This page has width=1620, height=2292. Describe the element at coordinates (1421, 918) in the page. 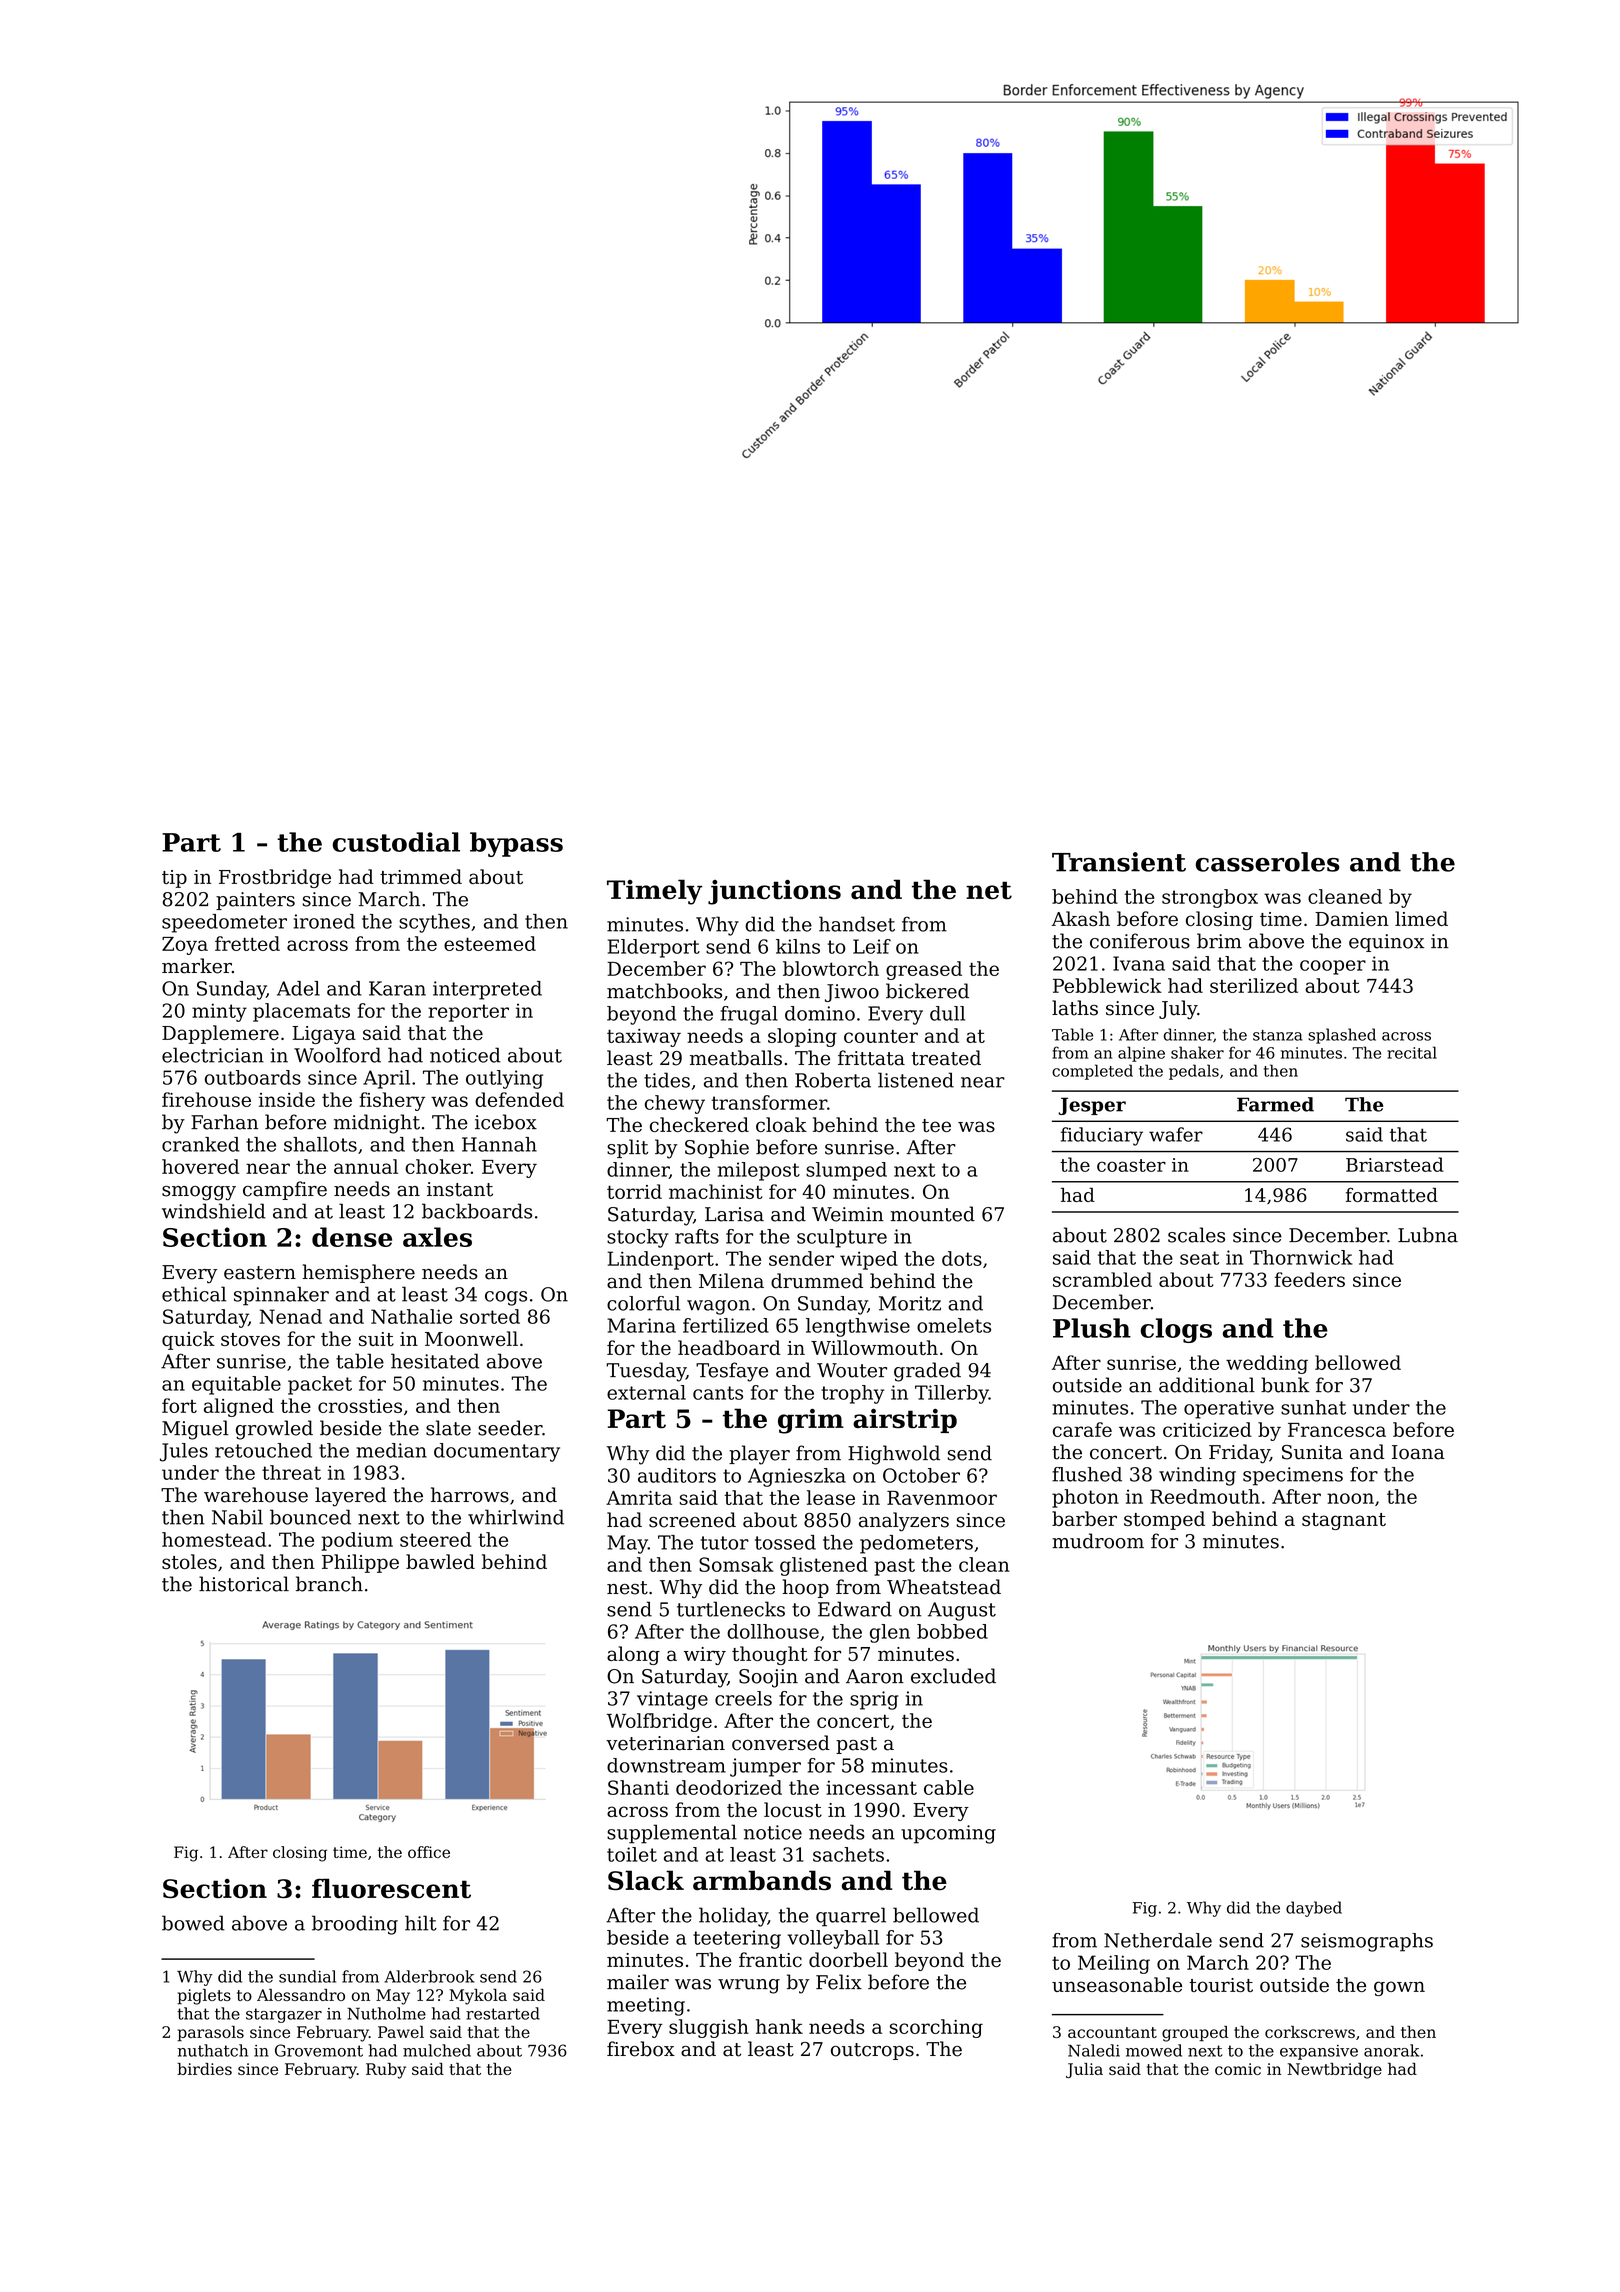

I see `limed` at that location.
